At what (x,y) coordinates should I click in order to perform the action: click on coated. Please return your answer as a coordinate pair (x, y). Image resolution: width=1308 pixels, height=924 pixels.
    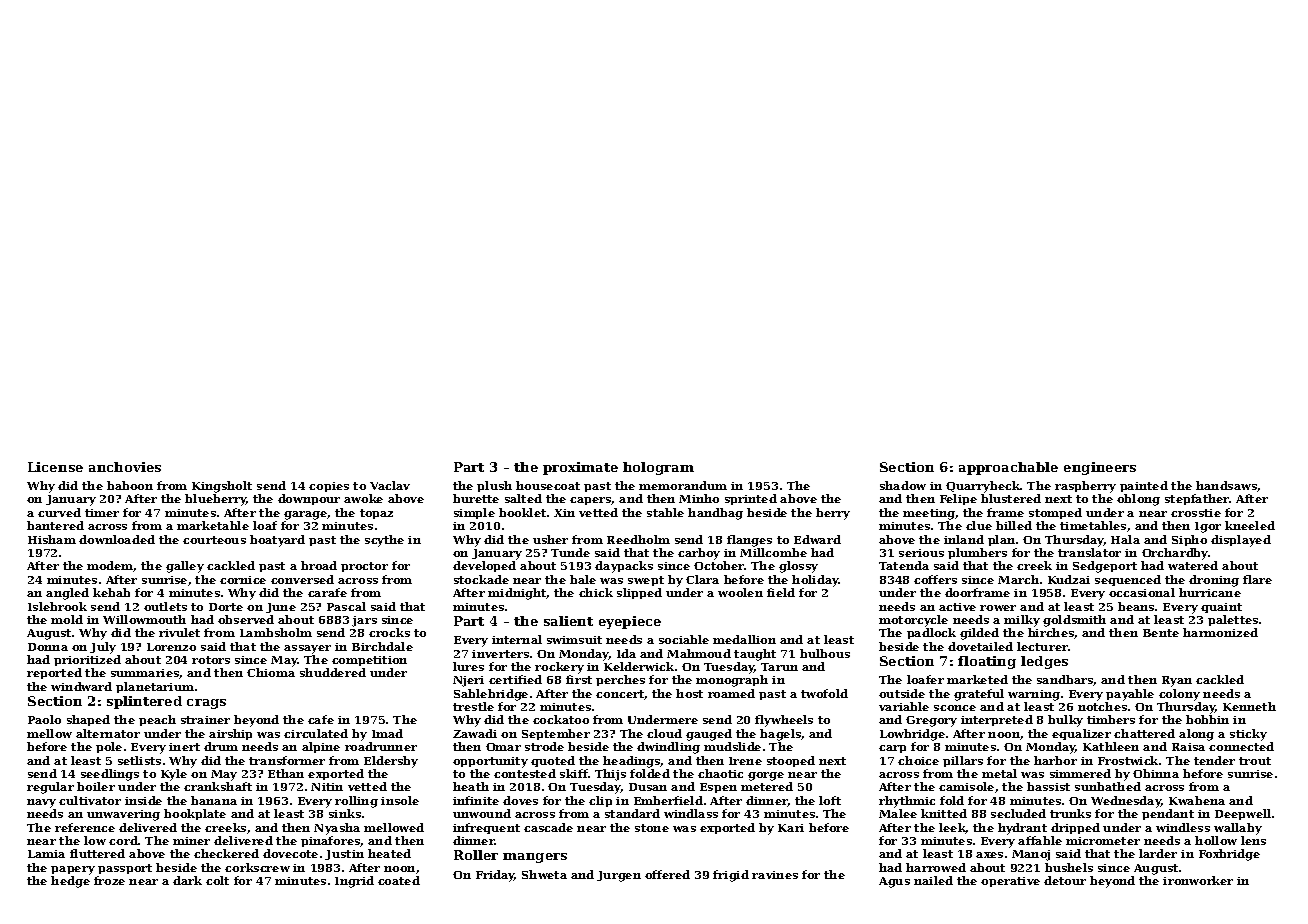
    Looking at the image, I should click on (399, 880).
